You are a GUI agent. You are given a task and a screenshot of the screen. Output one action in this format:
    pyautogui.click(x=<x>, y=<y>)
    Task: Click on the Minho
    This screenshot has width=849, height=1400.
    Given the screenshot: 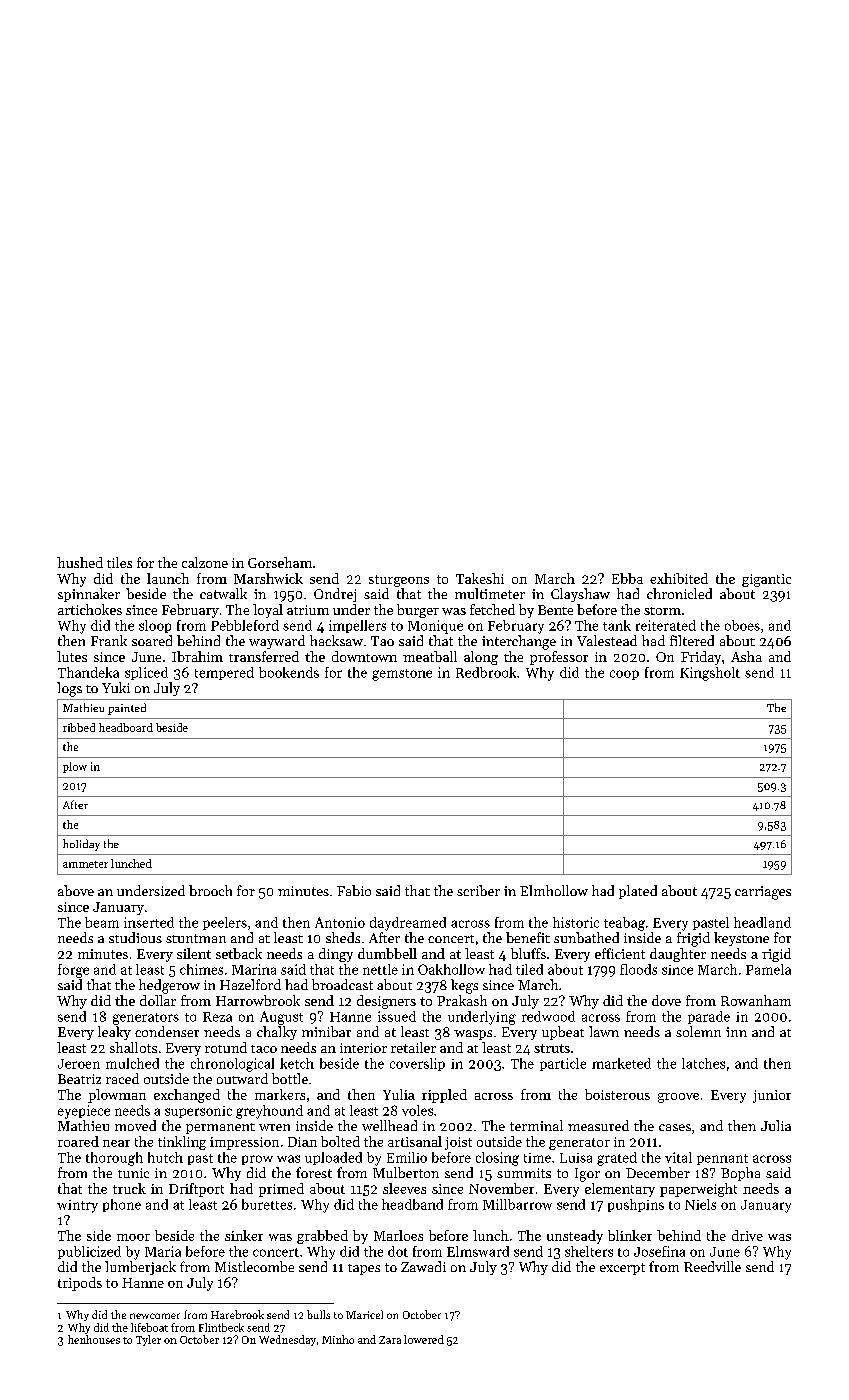 What is the action you would take?
    pyautogui.click(x=338, y=1339)
